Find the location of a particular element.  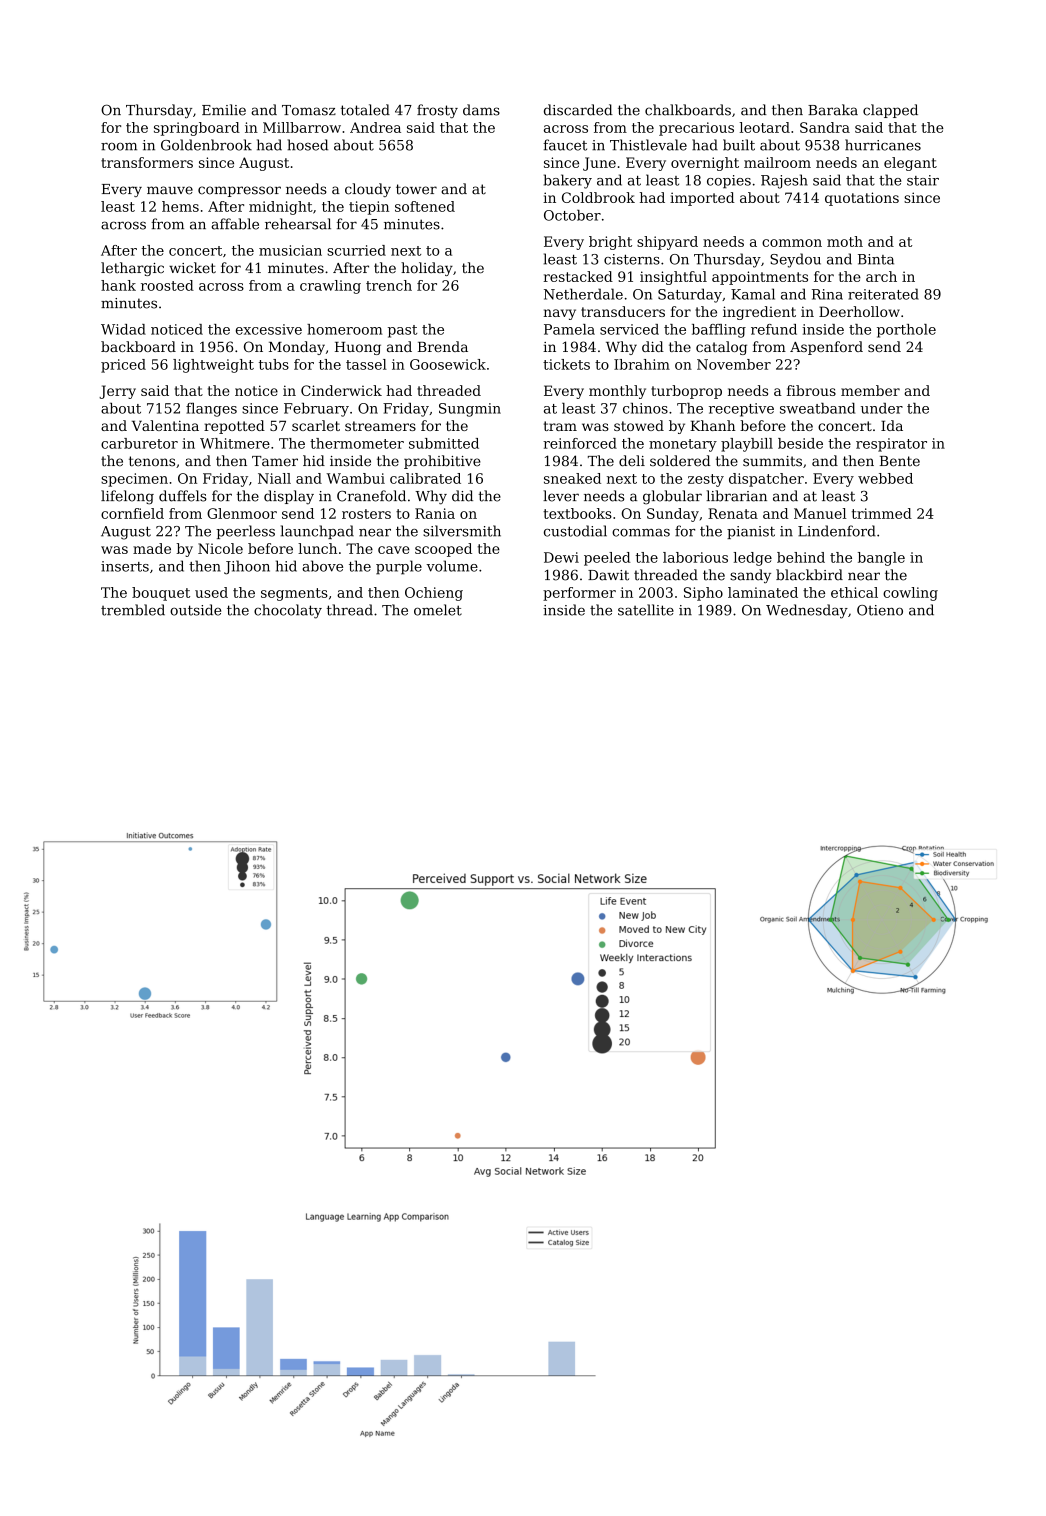

tiepin is located at coordinates (369, 208).
